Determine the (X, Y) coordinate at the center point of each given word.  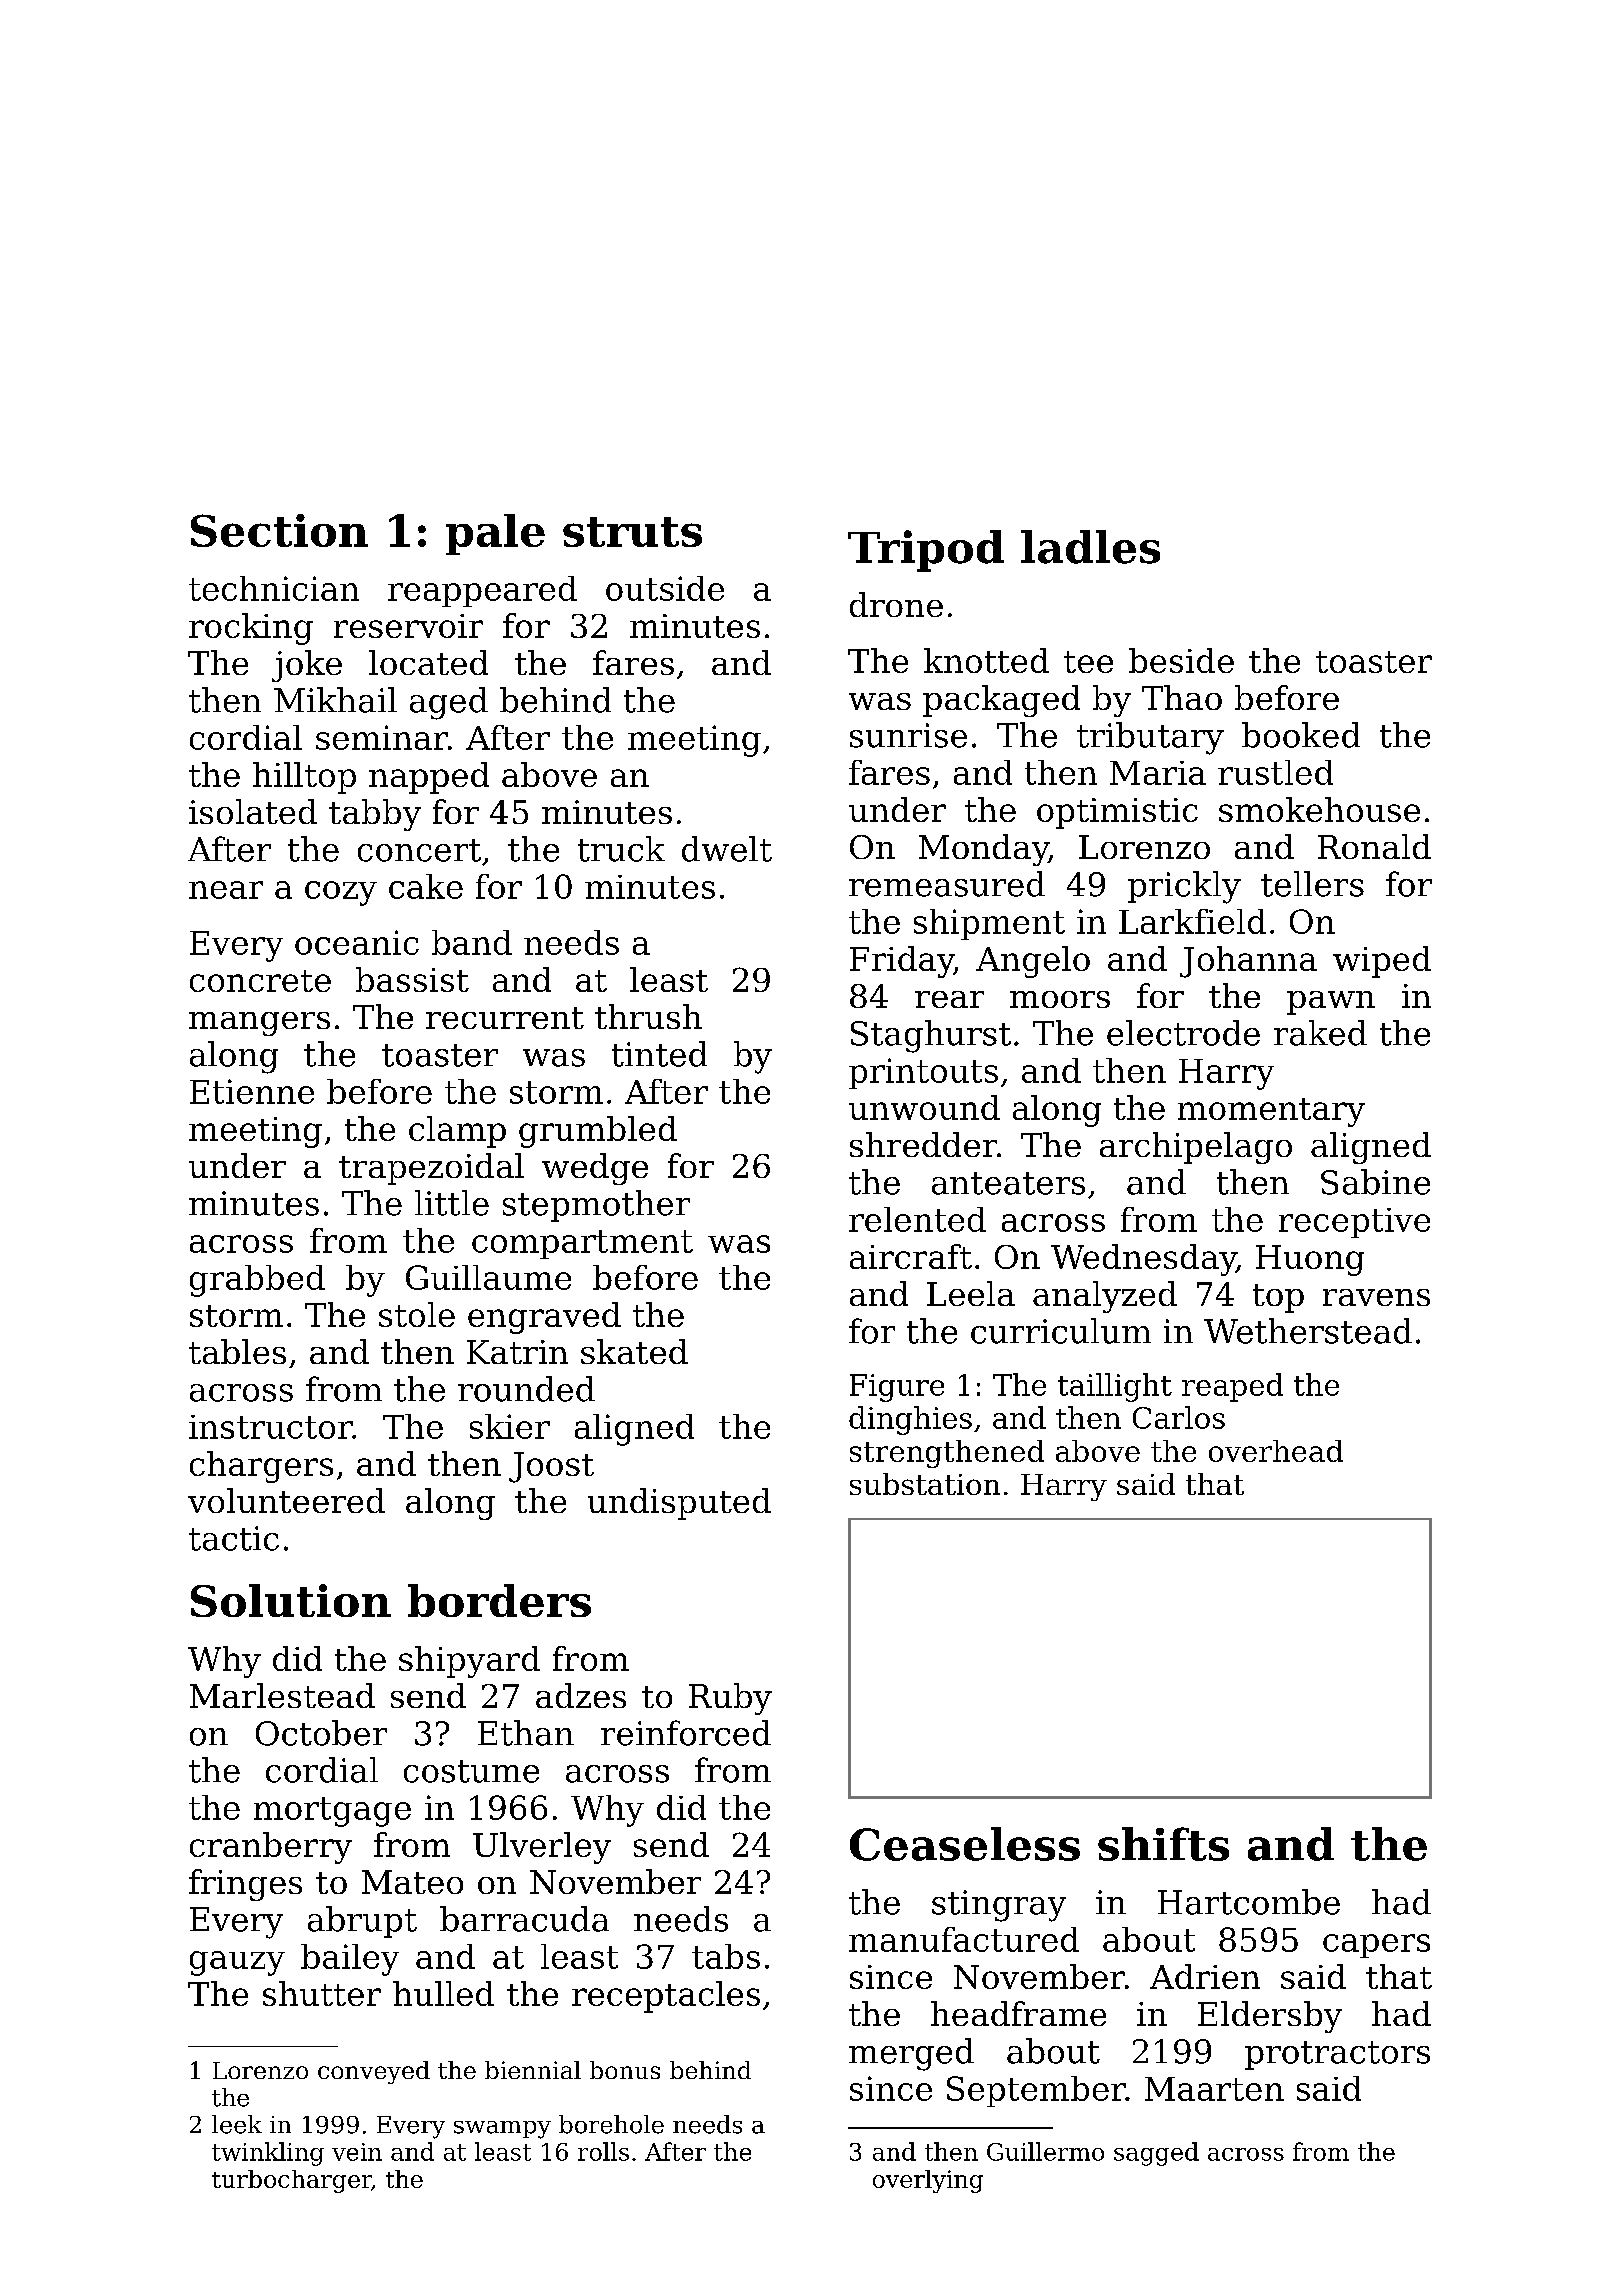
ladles (1090, 547)
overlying (928, 2181)
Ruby (730, 1699)
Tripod (926, 551)
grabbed (257, 1281)
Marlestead (282, 1695)
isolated (253, 811)
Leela (971, 1293)
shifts (1163, 1844)
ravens (1376, 1297)
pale (495, 534)
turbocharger (292, 2181)
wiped (1382, 962)
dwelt (727, 849)
